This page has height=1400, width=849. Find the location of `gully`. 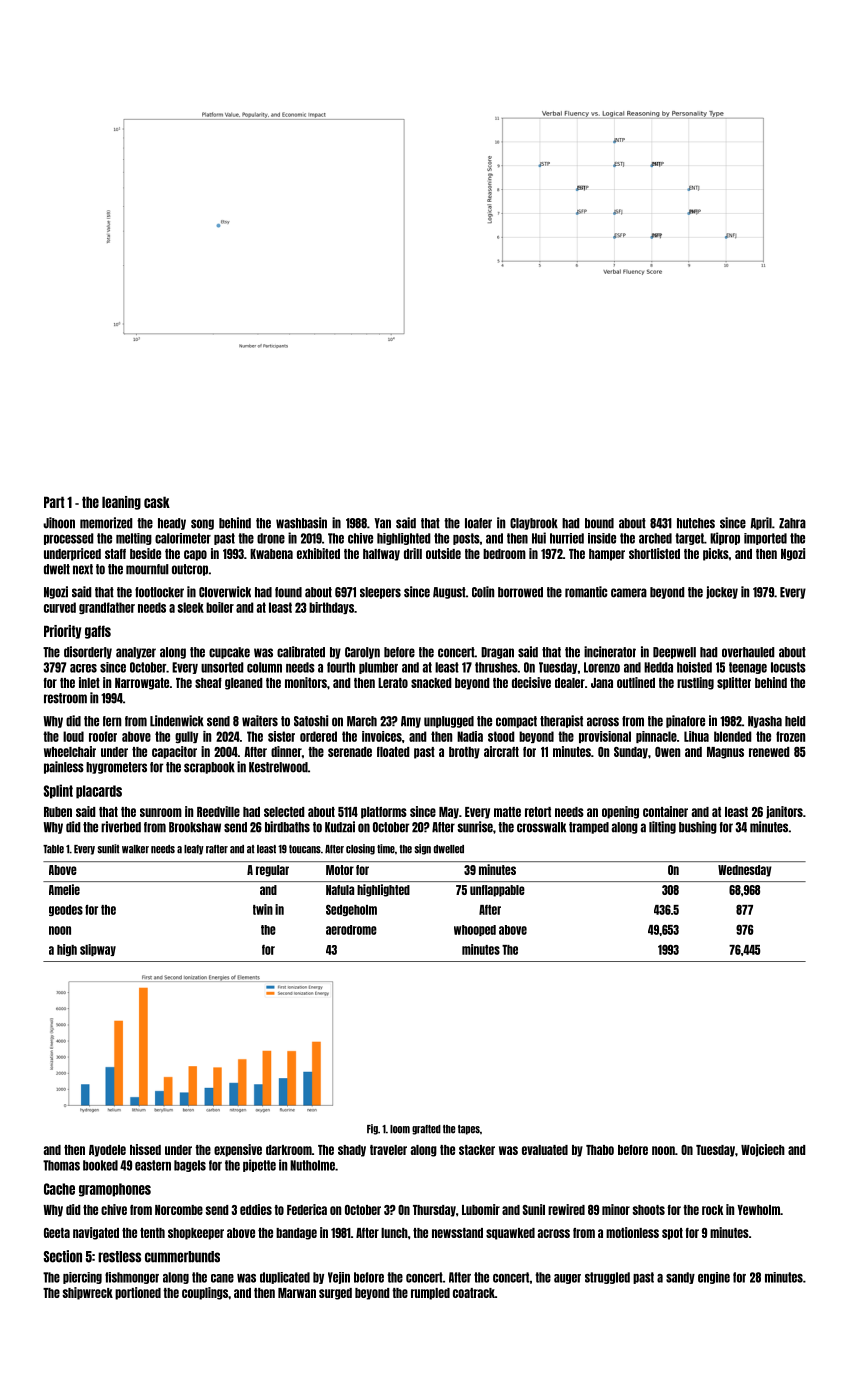

gully is located at coordinates (186, 737).
